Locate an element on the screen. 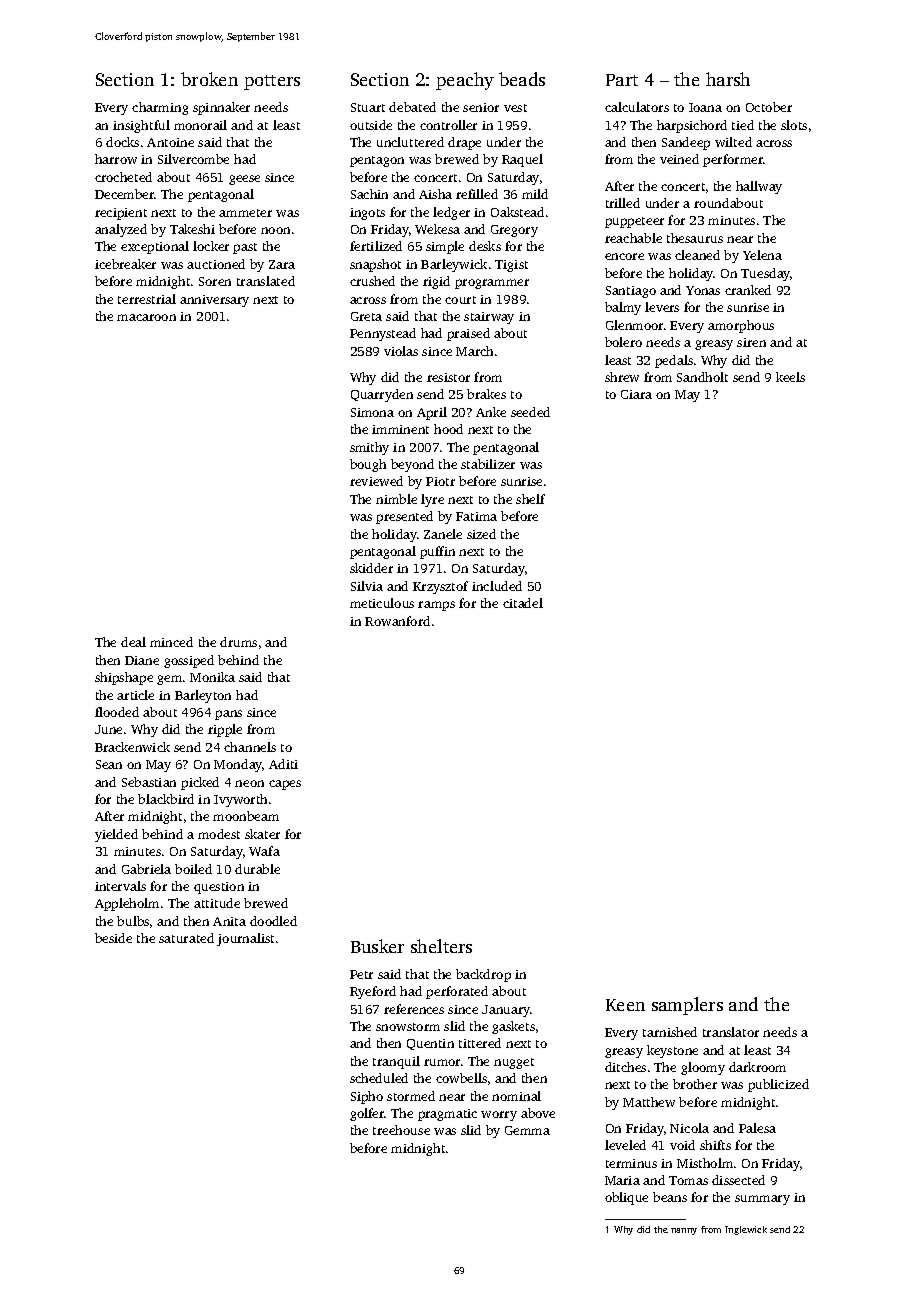 The width and height of the screenshot is (908, 1316). macaroon is located at coordinates (146, 317).
